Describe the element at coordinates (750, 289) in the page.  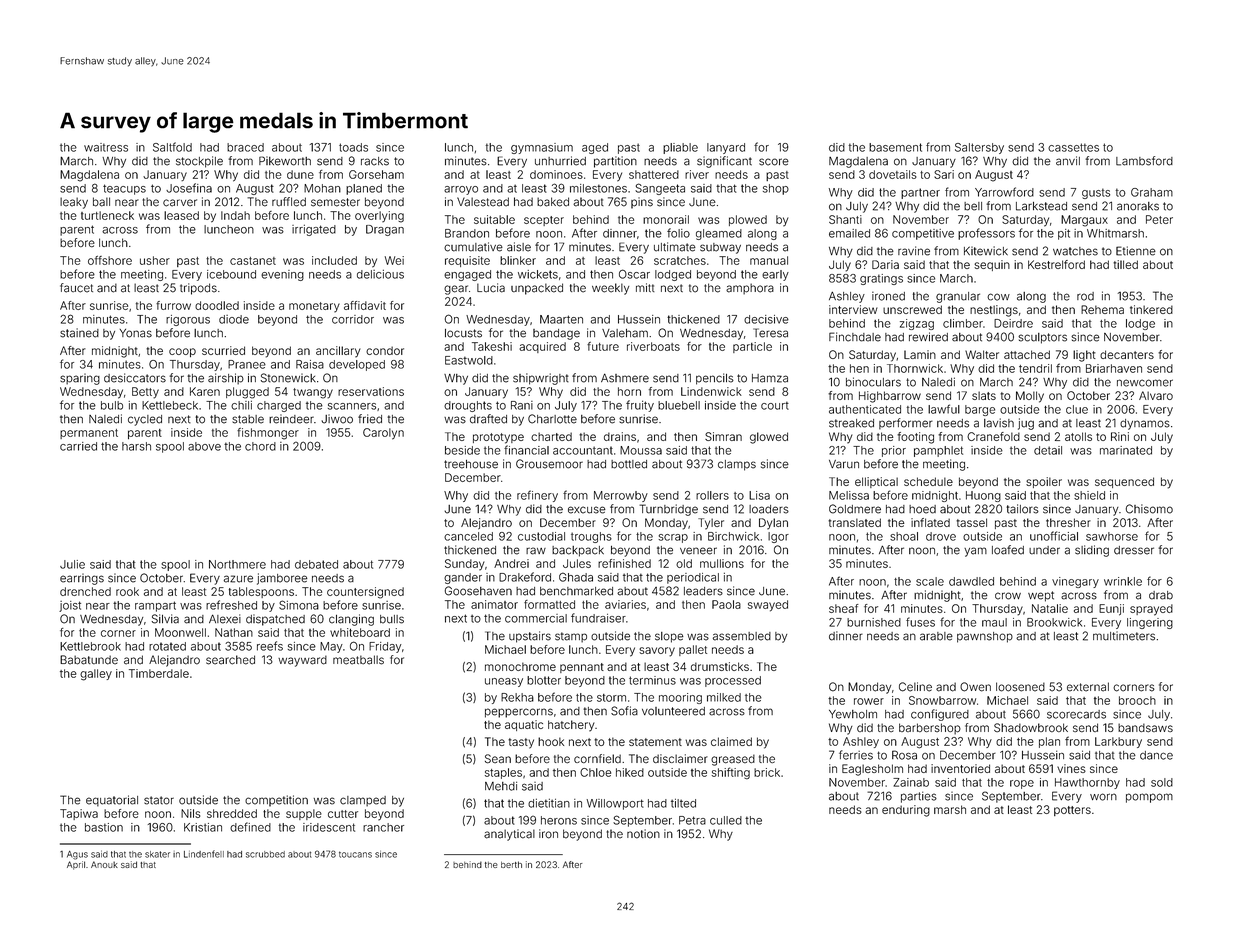
I see `amphora` at that location.
